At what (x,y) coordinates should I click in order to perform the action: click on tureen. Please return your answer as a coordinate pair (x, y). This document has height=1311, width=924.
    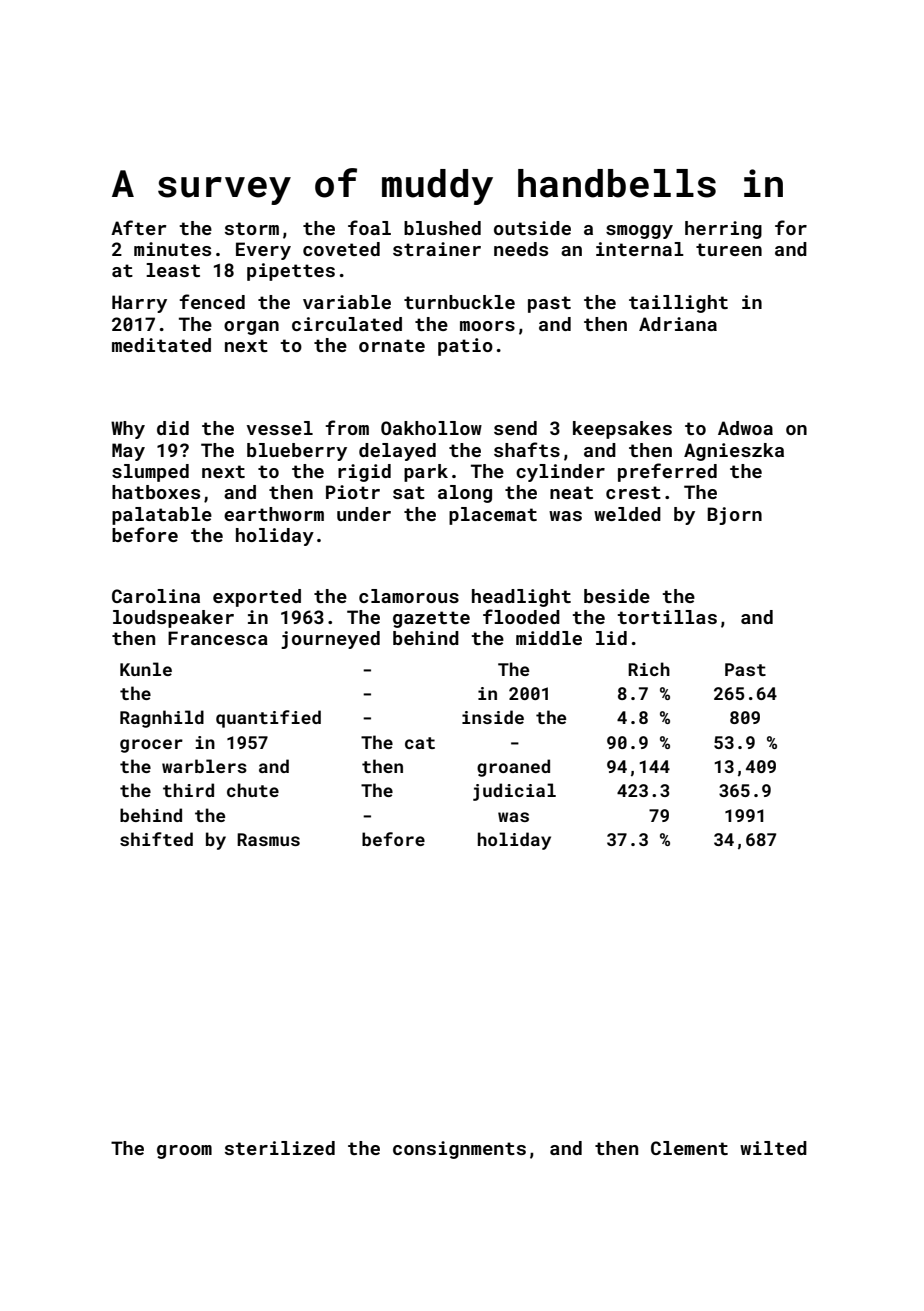
    Looking at the image, I should click on (729, 249).
